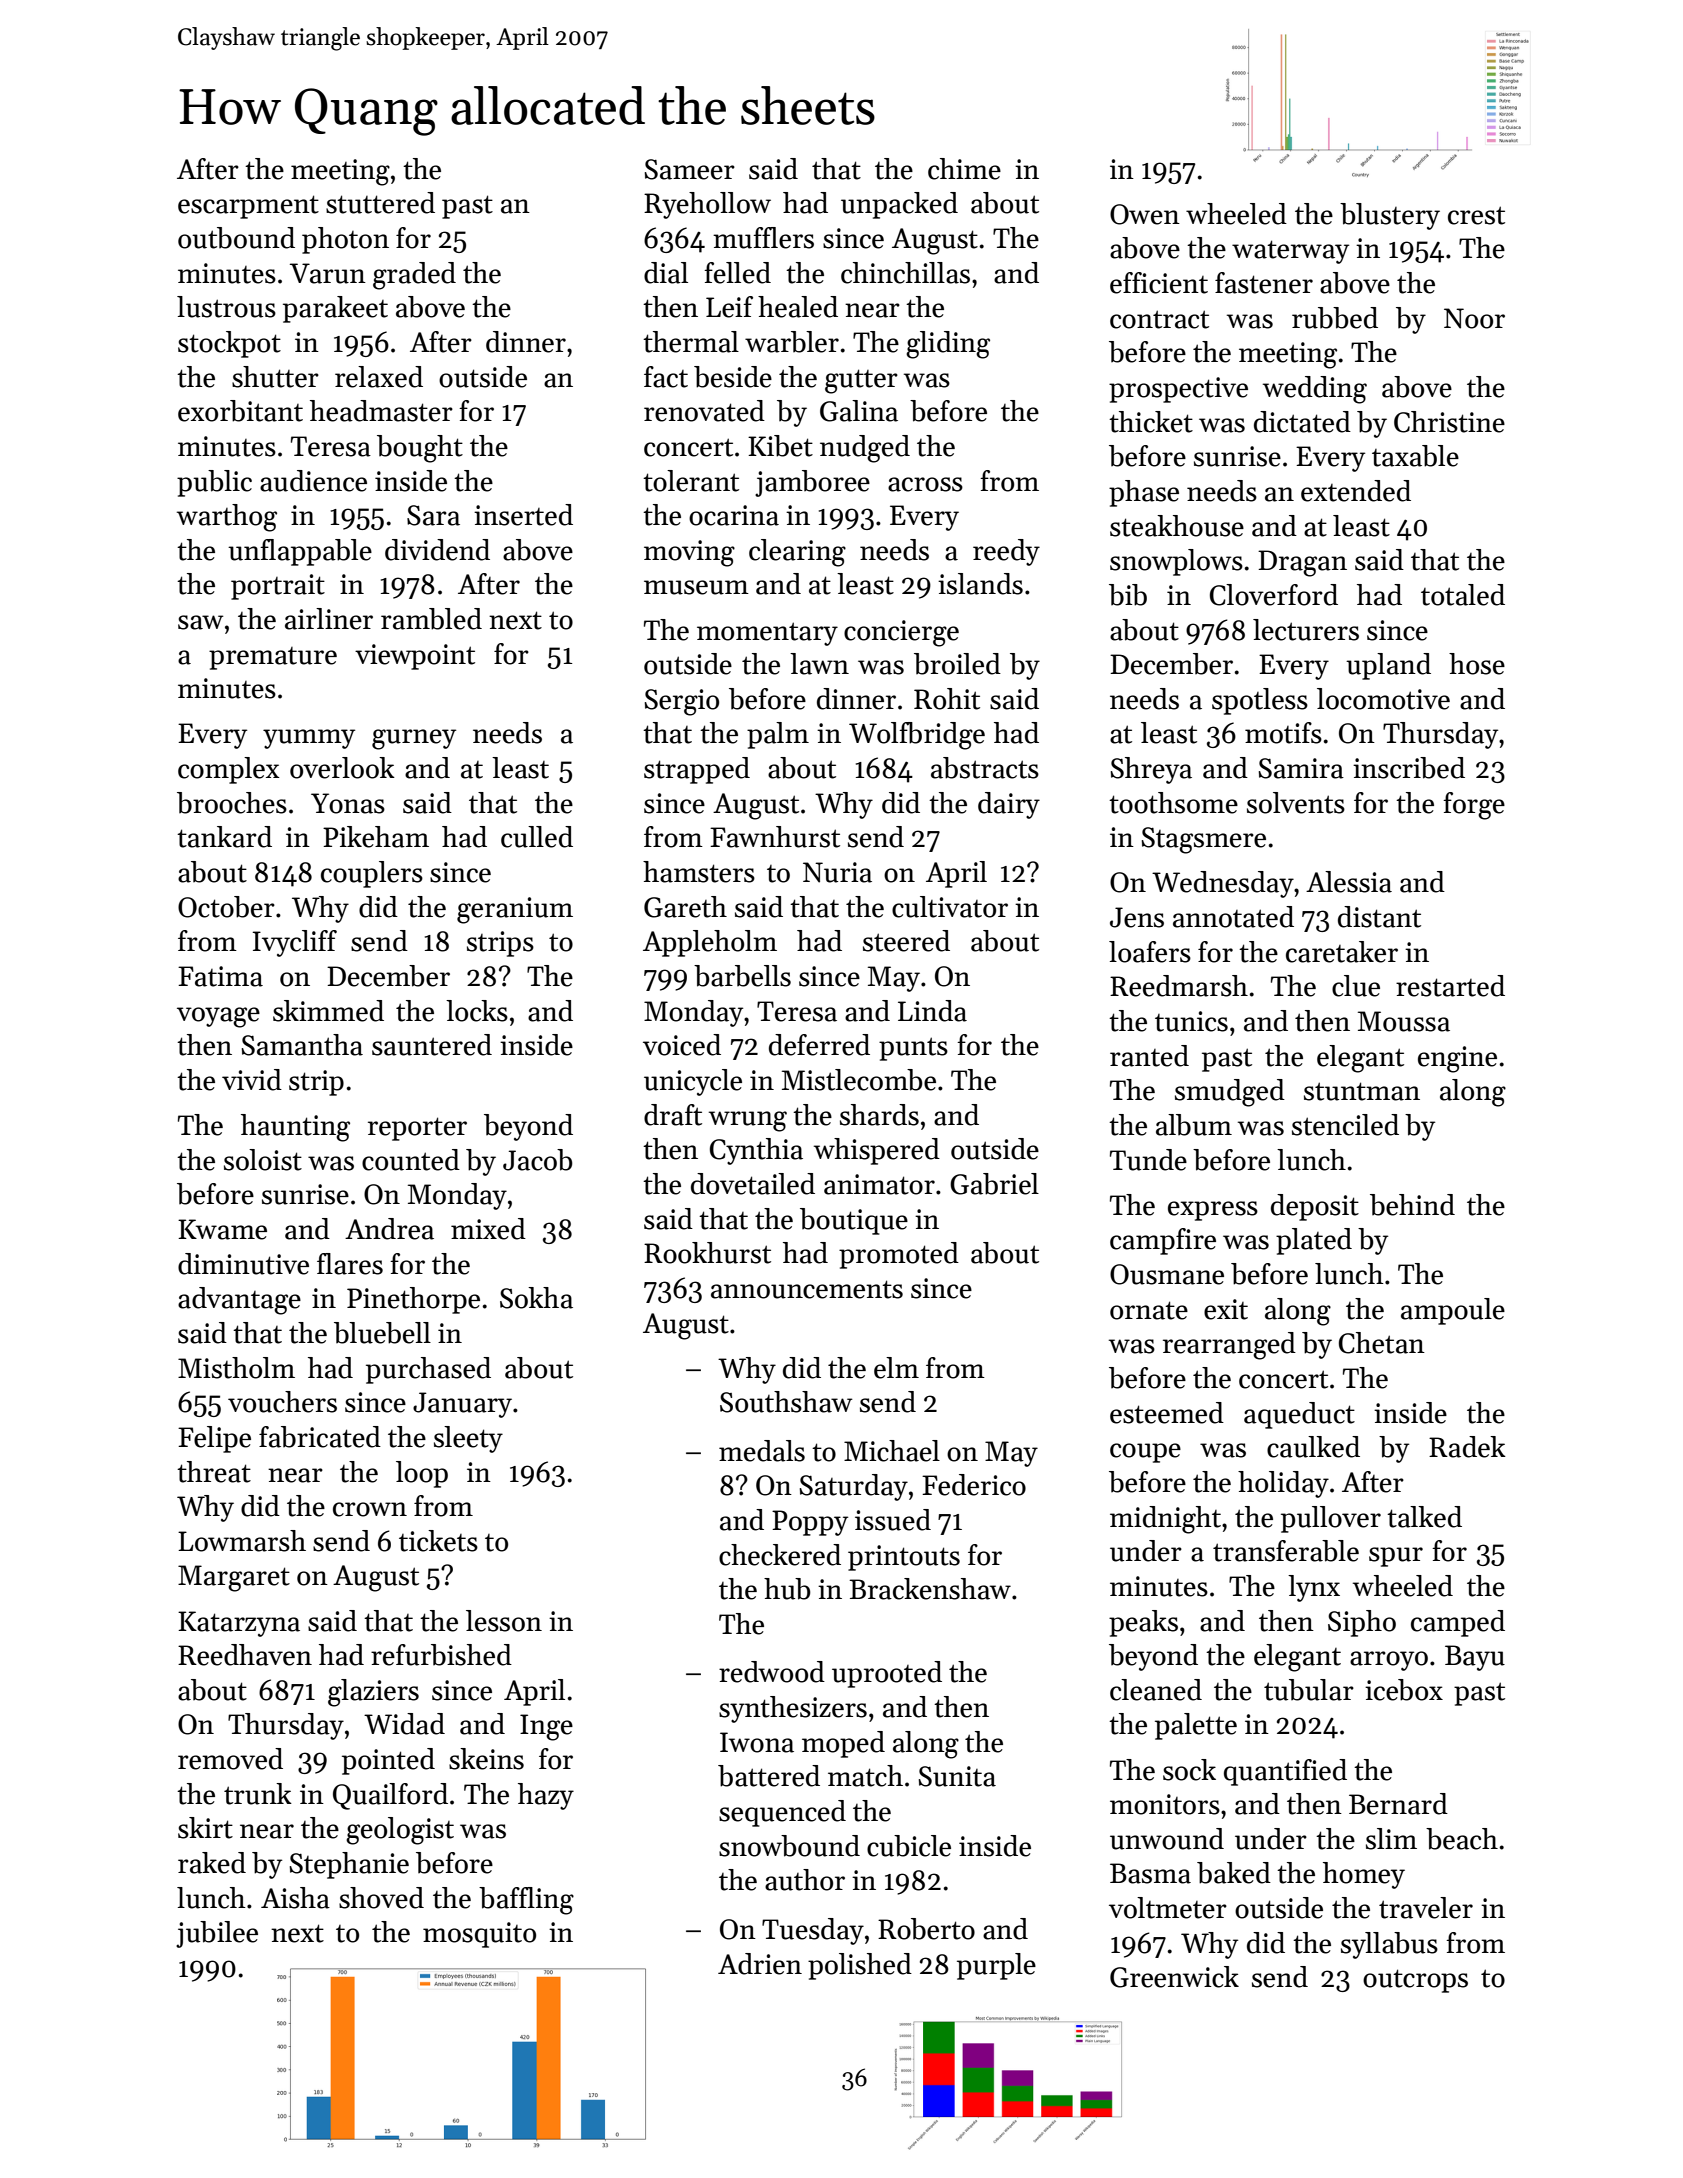 This screenshot has height=2178, width=1683. What do you see at coordinates (431, 619) in the screenshot?
I see `rambled` at bounding box center [431, 619].
